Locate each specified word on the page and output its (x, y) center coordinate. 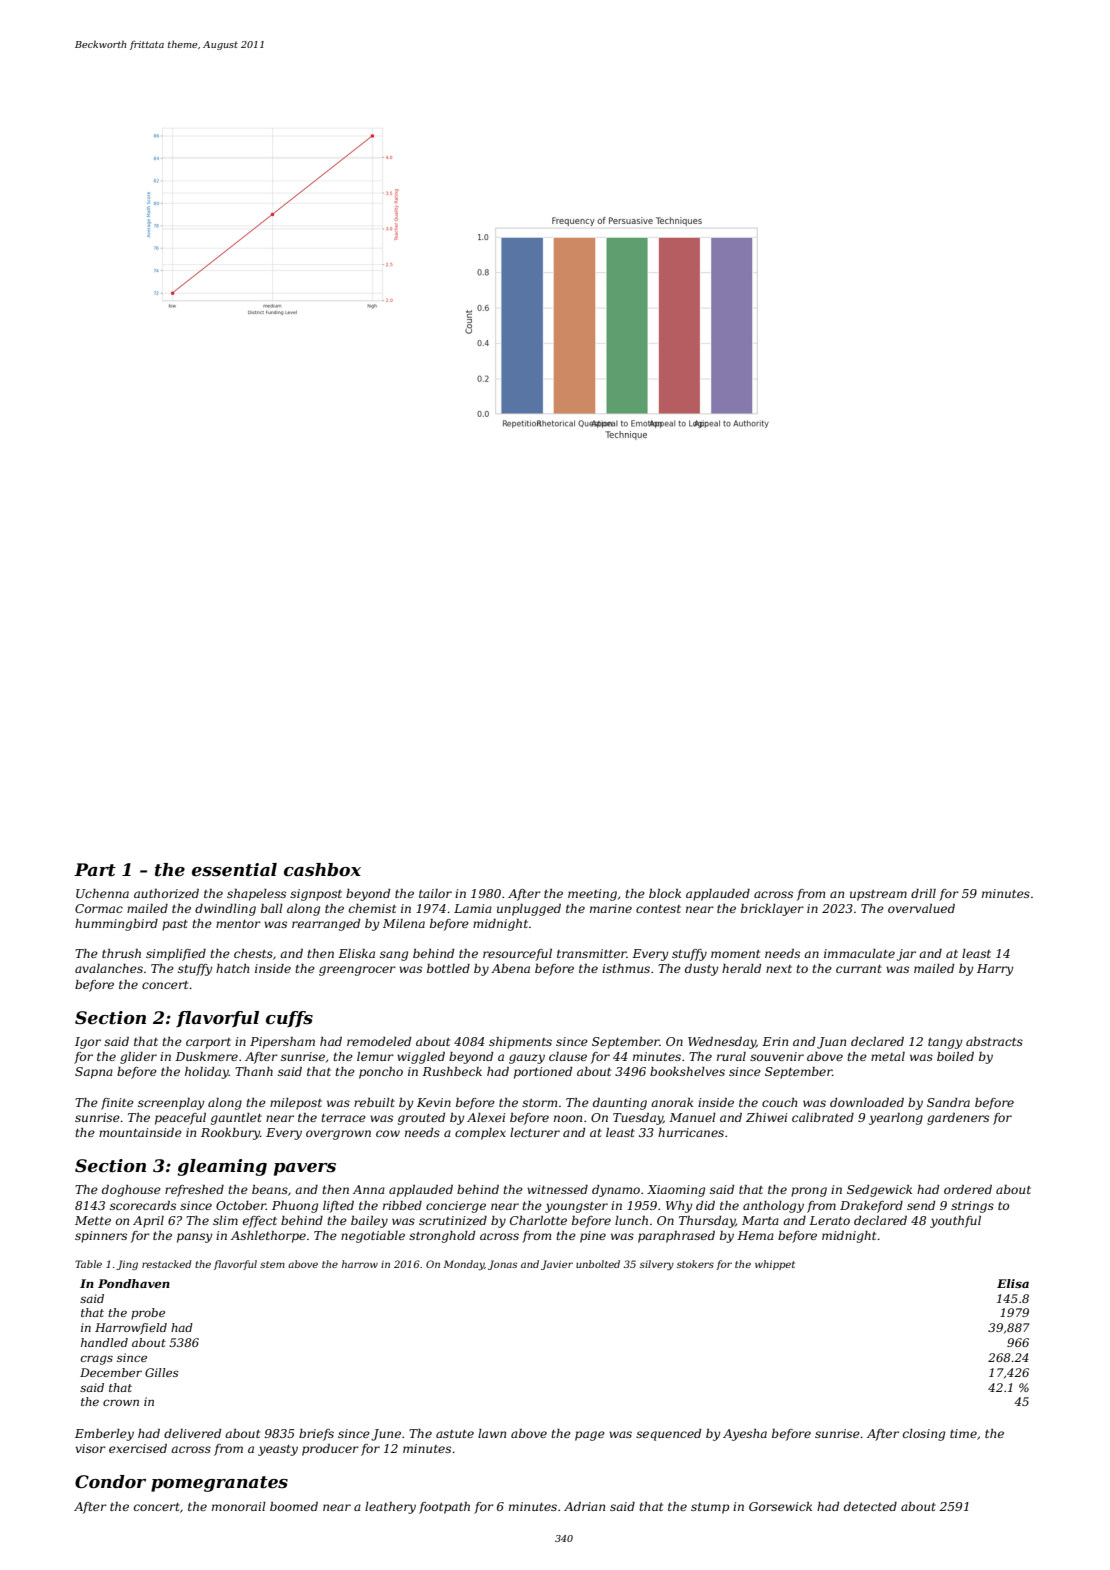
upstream (878, 895)
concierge (456, 1207)
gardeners (958, 1119)
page (590, 1436)
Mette (93, 1220)
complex (480, 1134)
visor (91, 1448)
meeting (592, 895)
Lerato (829, 1220)
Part (95, 870)
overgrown (338, 1135)
